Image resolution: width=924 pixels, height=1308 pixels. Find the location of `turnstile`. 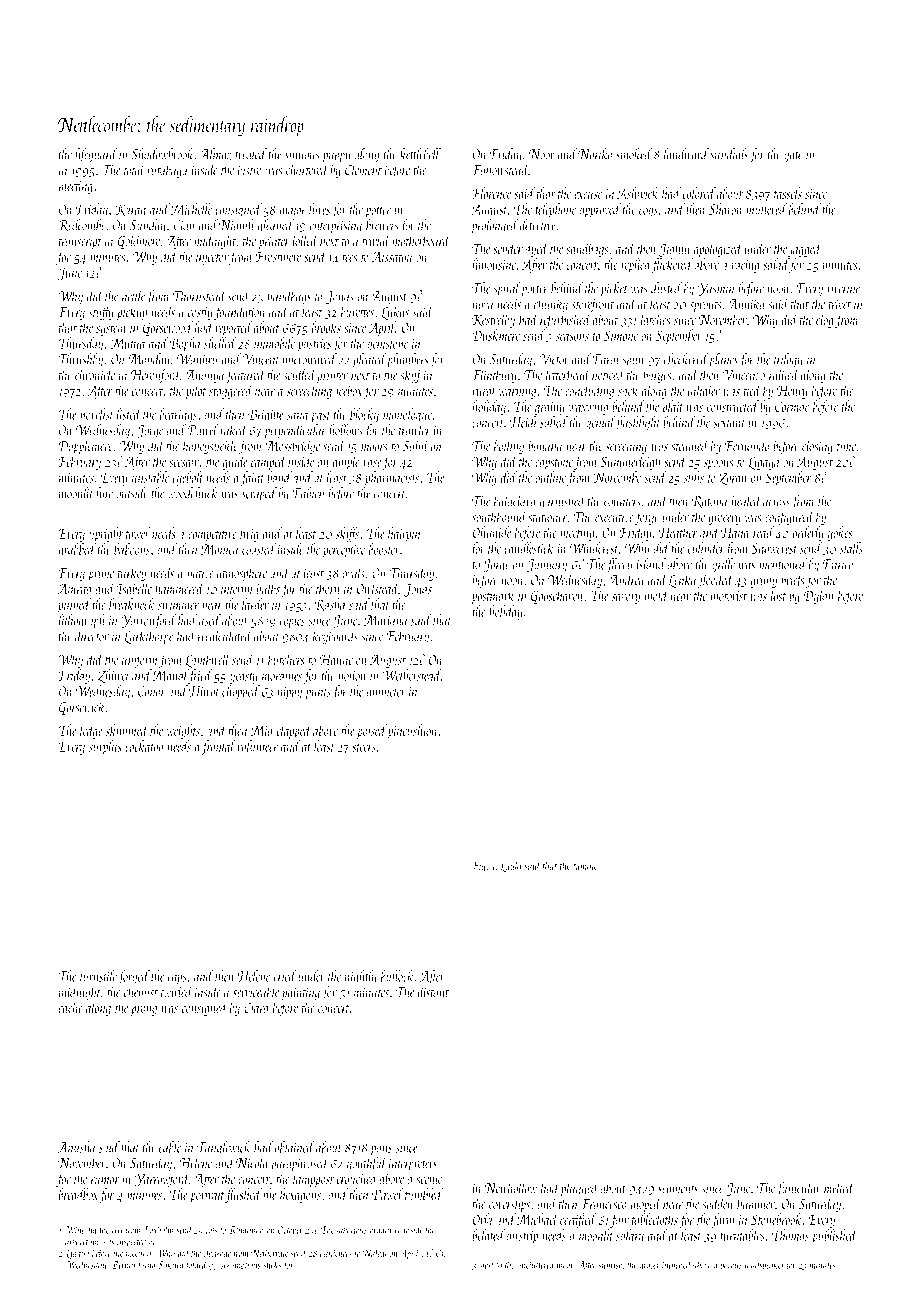

turnstile is located at coordinates (98, 976).
